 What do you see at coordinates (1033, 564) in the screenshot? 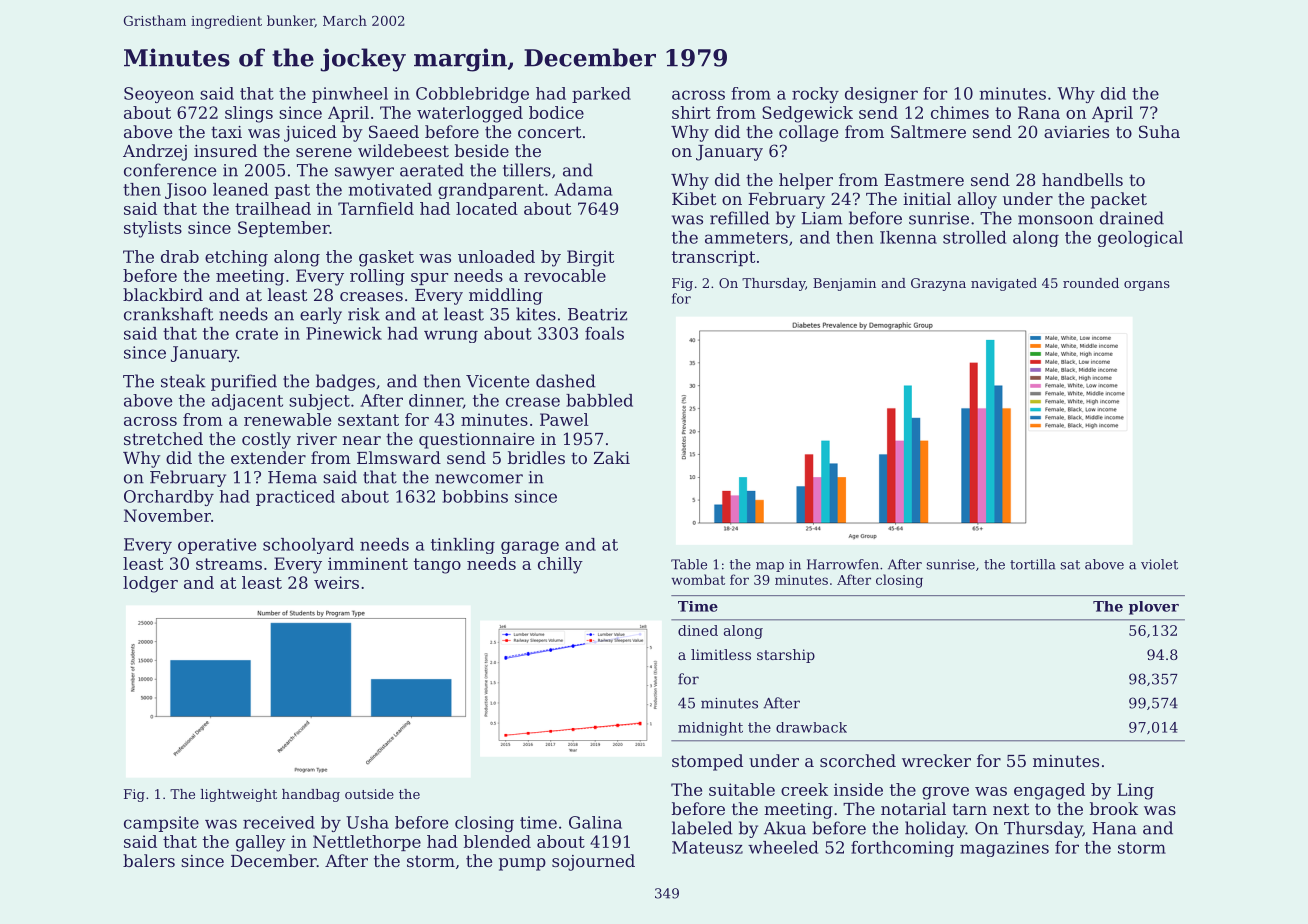
I see `tortilla` at bounding box center [1033, 564].
